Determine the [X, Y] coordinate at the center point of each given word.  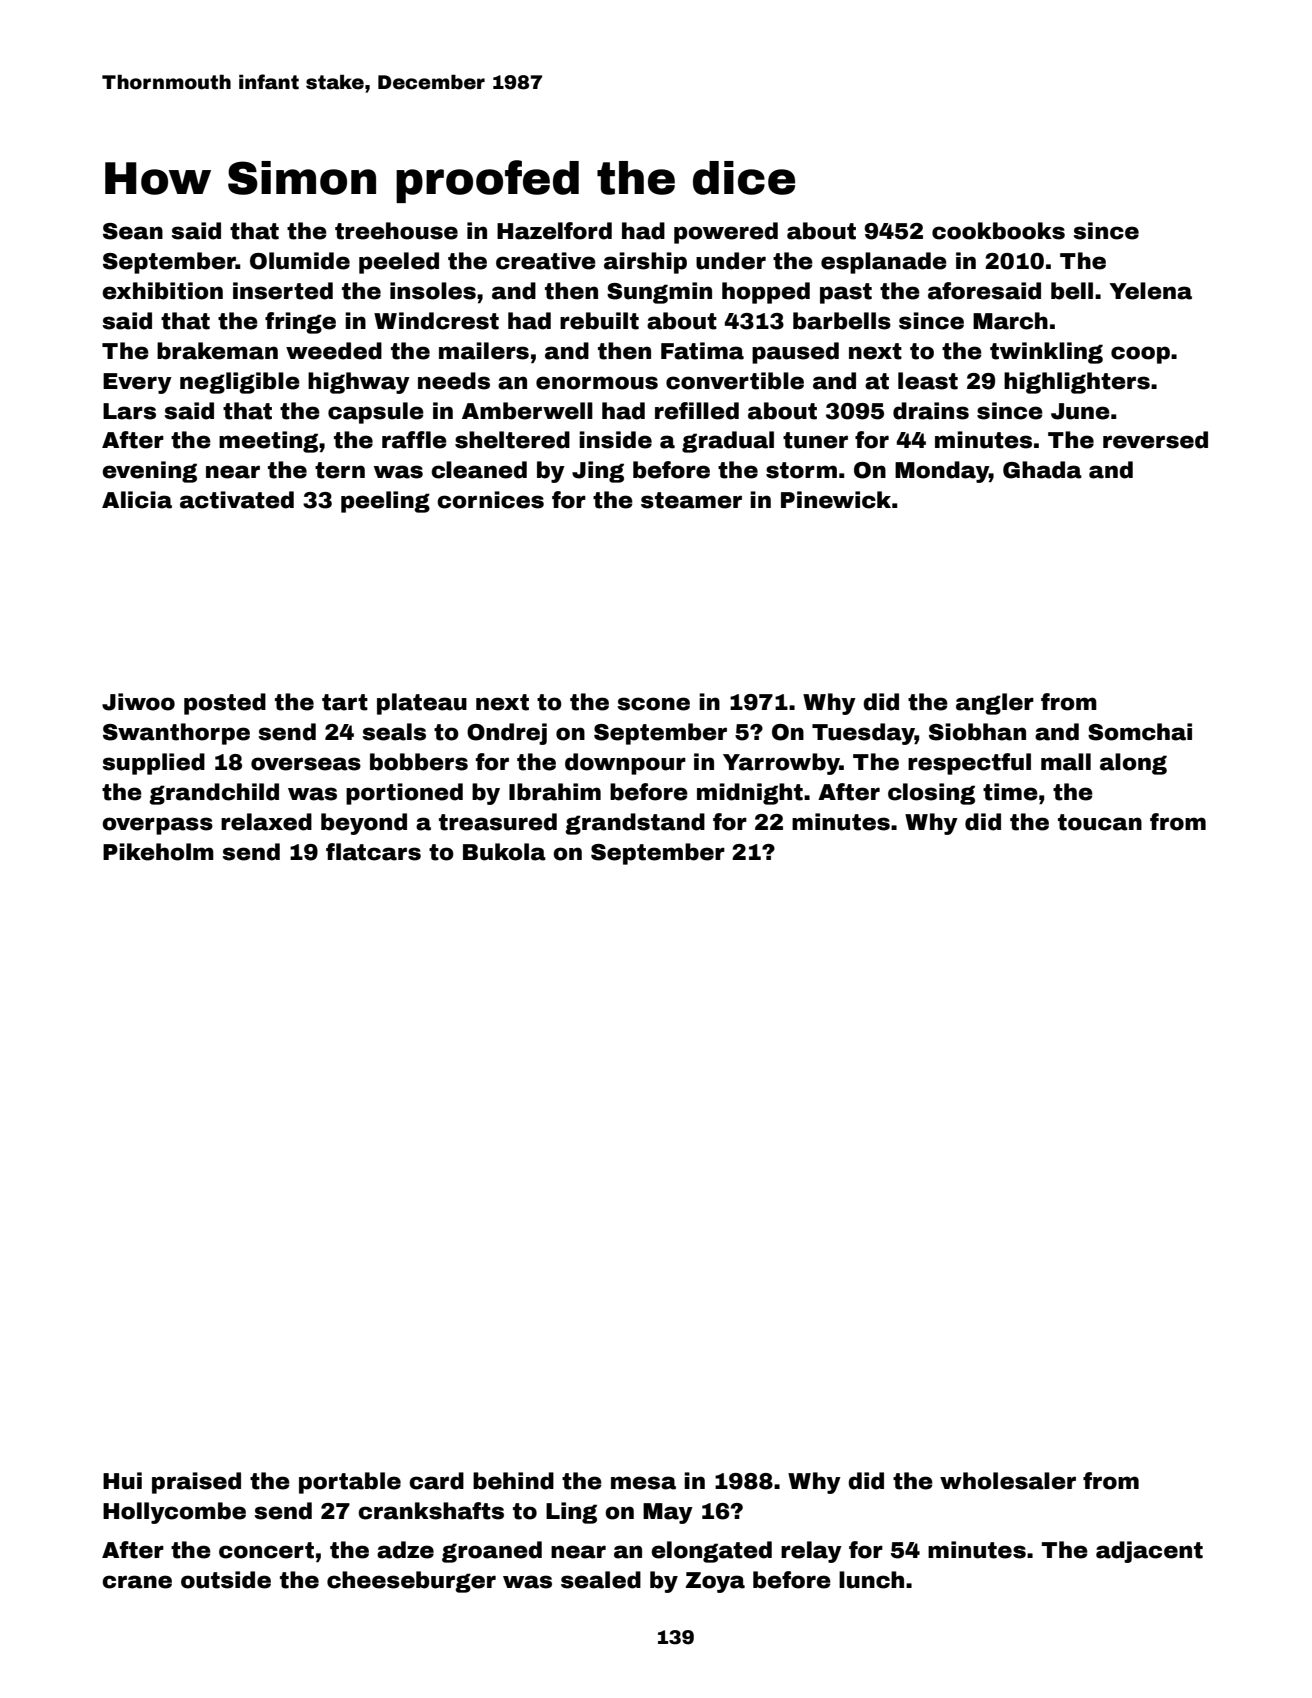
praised [196, 1483]
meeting [268, 442]
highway [359, 383]
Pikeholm [158, 852]
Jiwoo [138, 702]
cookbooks [998, 231]
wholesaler [1008, 1481]
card [436, 1481]
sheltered [512, 440]
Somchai [1140, 732]
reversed [1155, 440]
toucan [1100, 822]
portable [350, 1483]
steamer [691, 500]
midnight [750, 794]
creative [546, 261]
